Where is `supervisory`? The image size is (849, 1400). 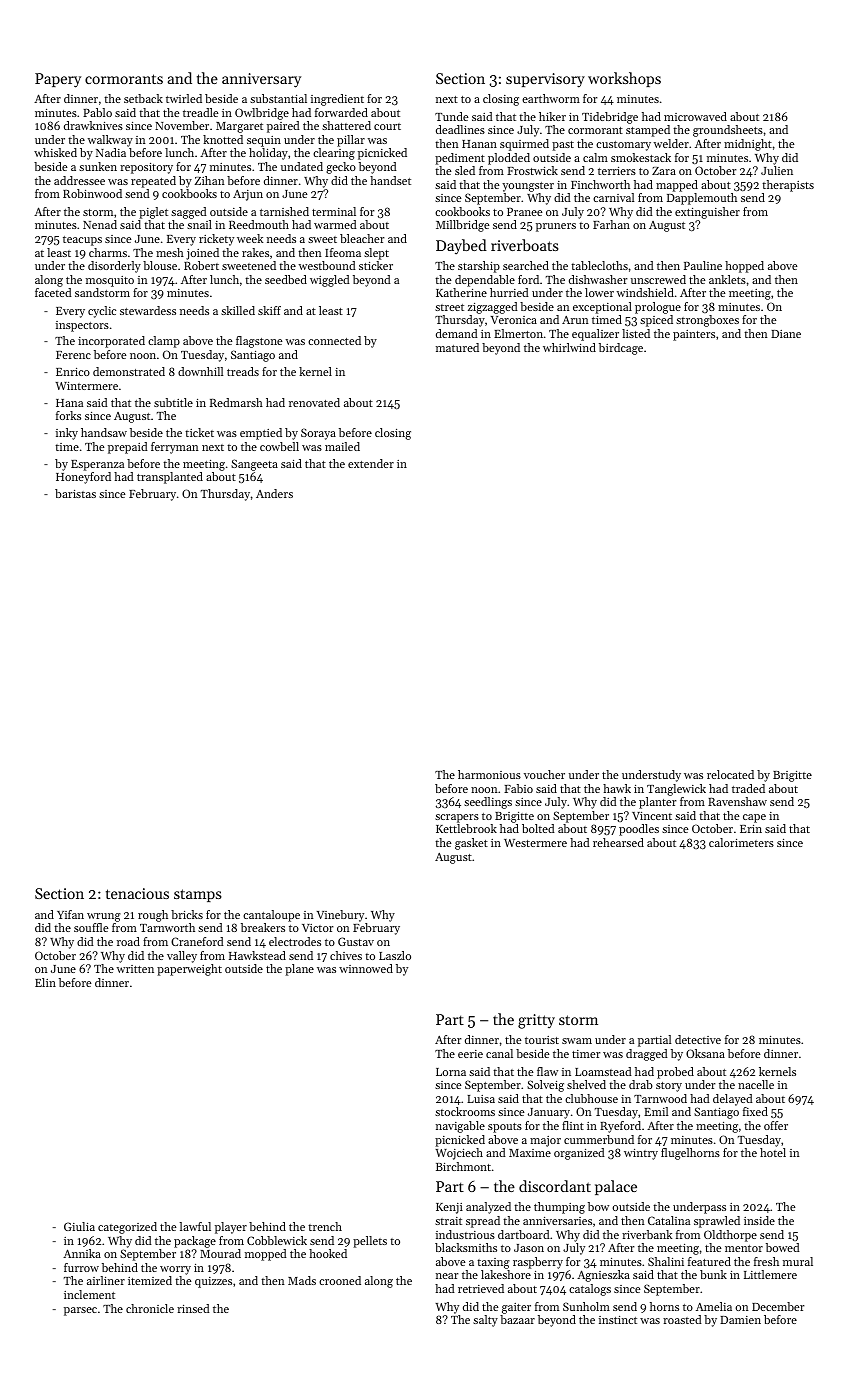
supervisory is located at coordinates (545, 80).
